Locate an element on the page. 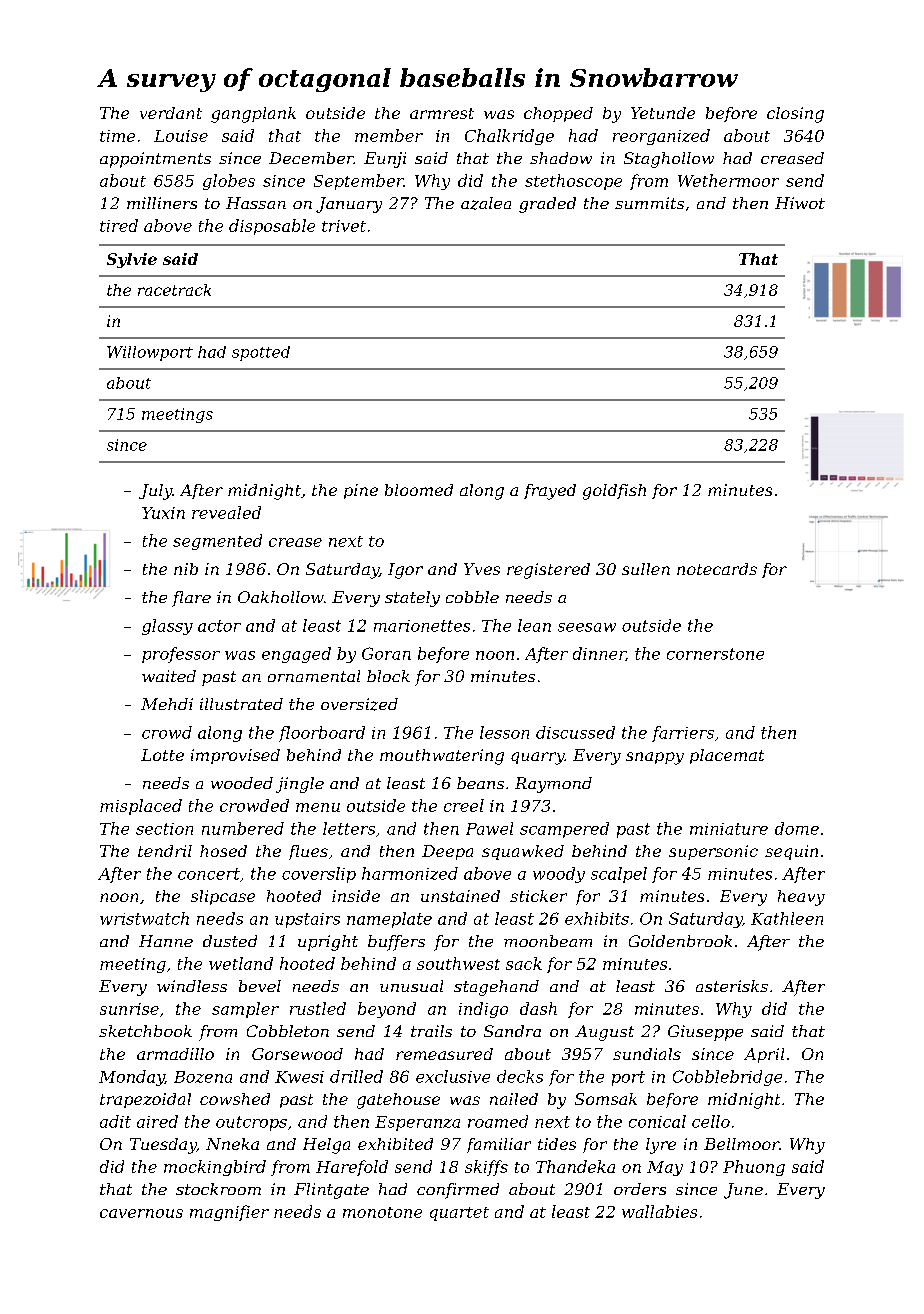 The image size is (924, 1314). sack is located at coordinates (524, 963).
